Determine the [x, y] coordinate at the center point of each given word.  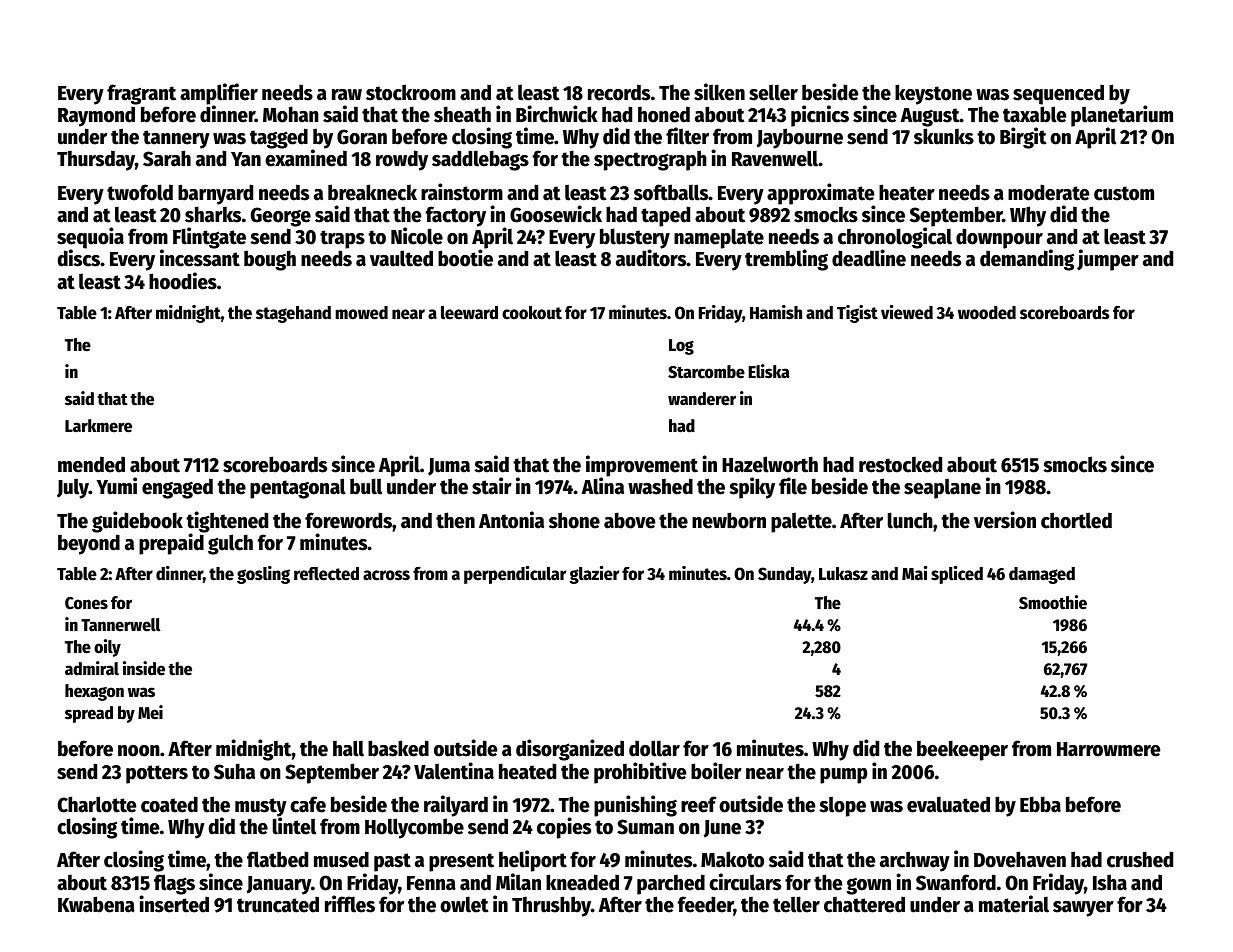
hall [348, 748]
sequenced [1058, 94]
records [619, 92]
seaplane [942, 488]
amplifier [219, 94]
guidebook [137, 522]
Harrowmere [1108, 749]
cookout [532, 313]
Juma [449, 467]
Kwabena [96, 904]
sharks [213, 214]
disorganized [570, 750]
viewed [907, 312]
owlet [464, 904]
